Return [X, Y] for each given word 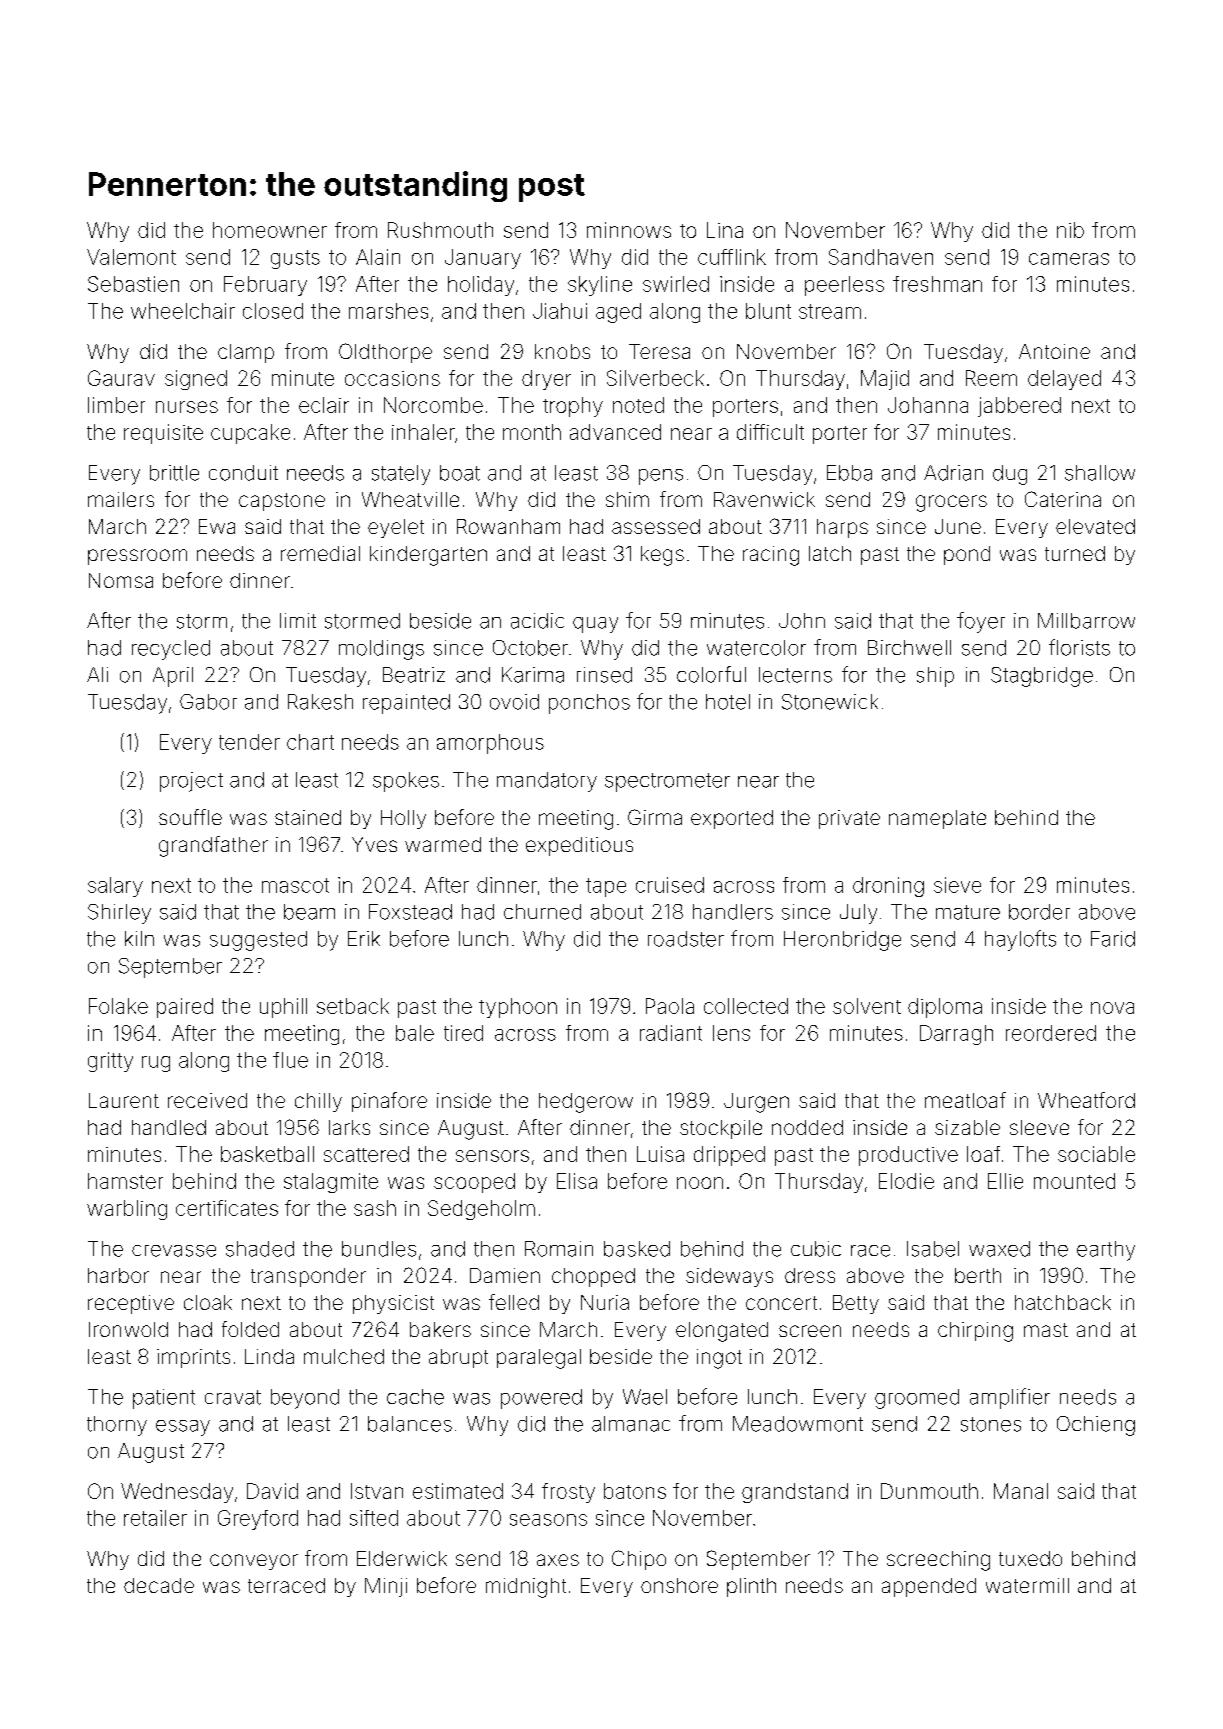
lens [731, 1033]
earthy [1106, 1251]
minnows [629, 230]
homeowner [270, 230]
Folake [118, 1006]
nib [1070, 230]
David [272, 1491]
